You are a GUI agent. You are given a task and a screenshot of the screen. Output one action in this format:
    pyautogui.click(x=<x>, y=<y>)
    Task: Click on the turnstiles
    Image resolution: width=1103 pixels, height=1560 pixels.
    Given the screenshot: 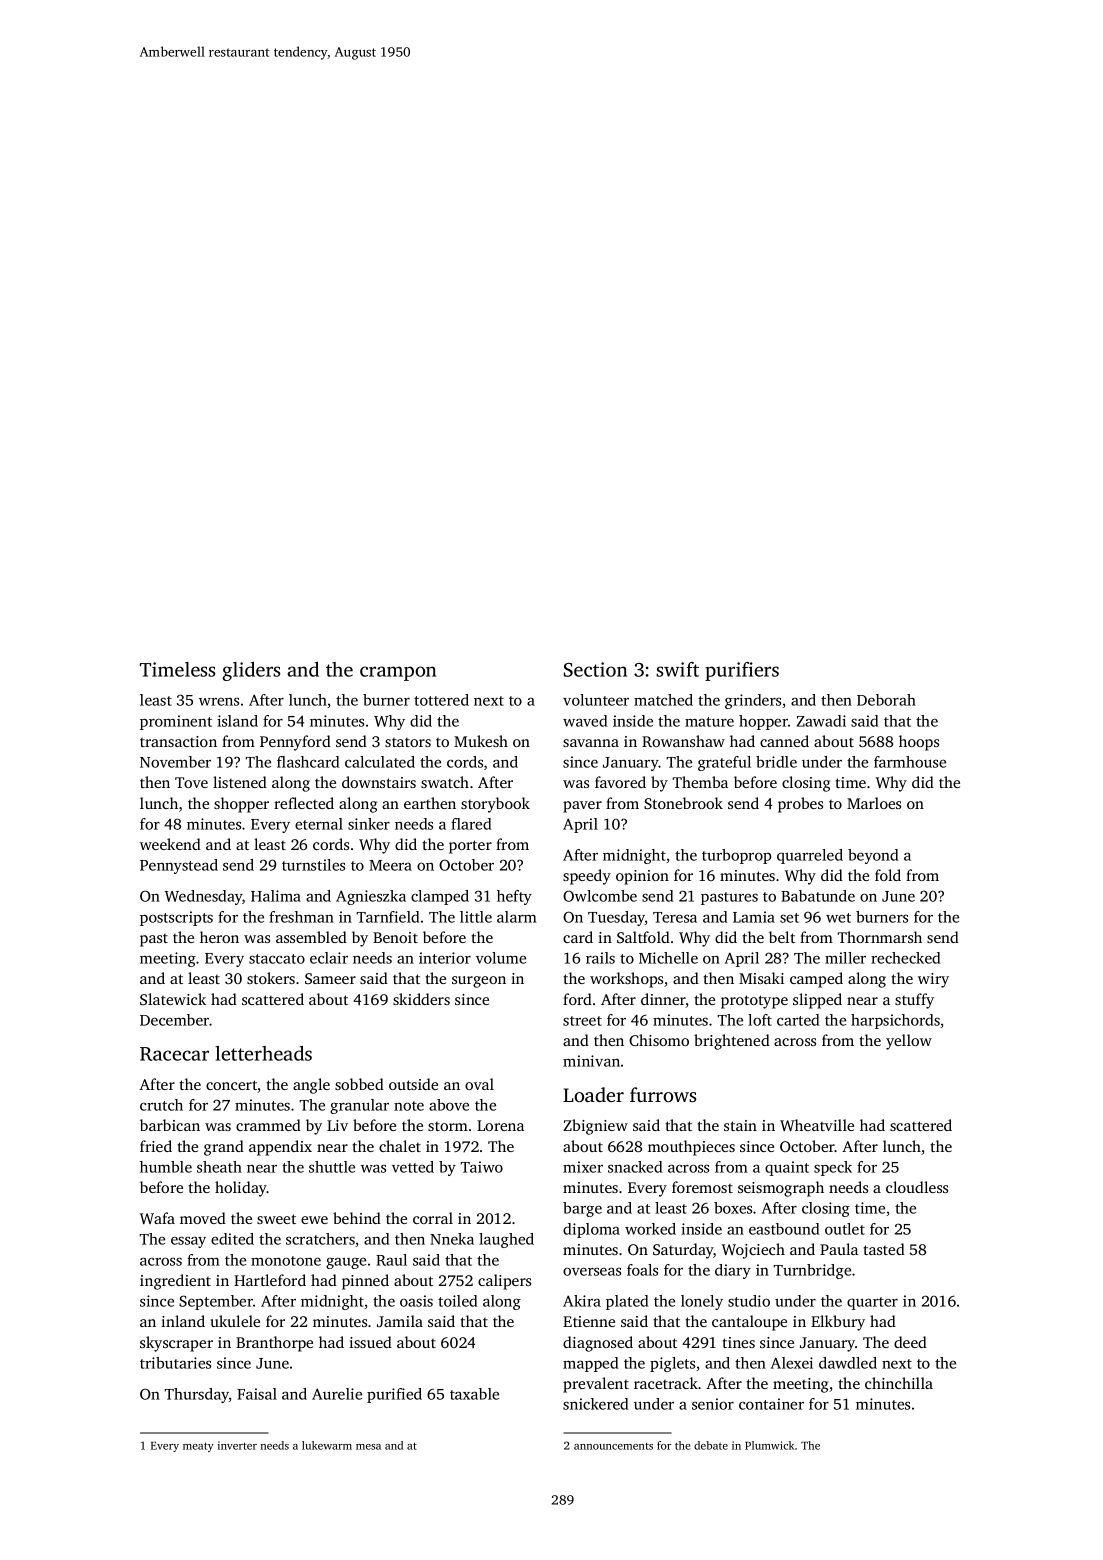 What is the action you would take?
    pyautogui.click(x=313, y=865)
